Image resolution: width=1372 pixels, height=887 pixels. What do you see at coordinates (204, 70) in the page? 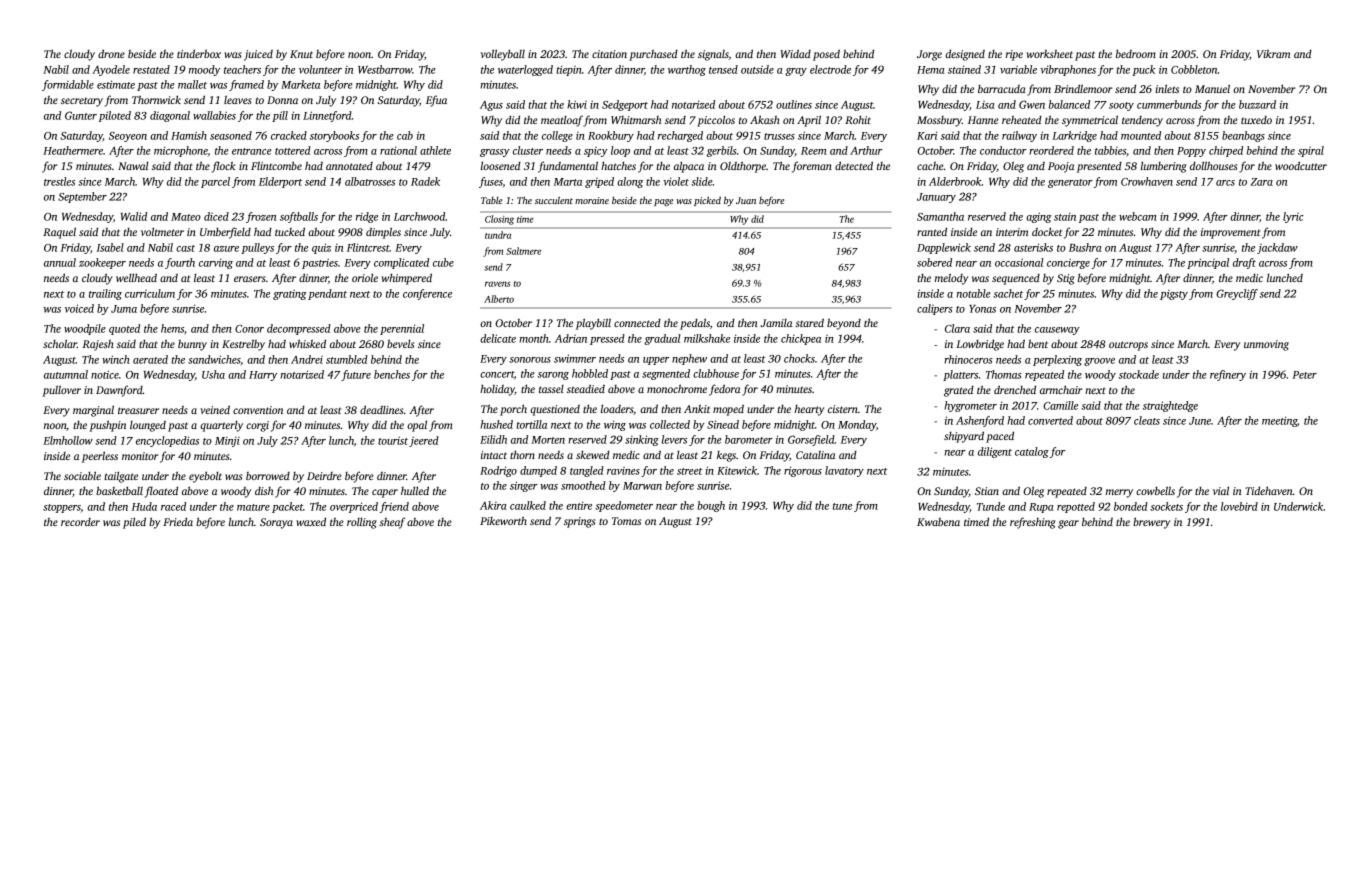
I see `moody` at bounding box center [204, 70].
